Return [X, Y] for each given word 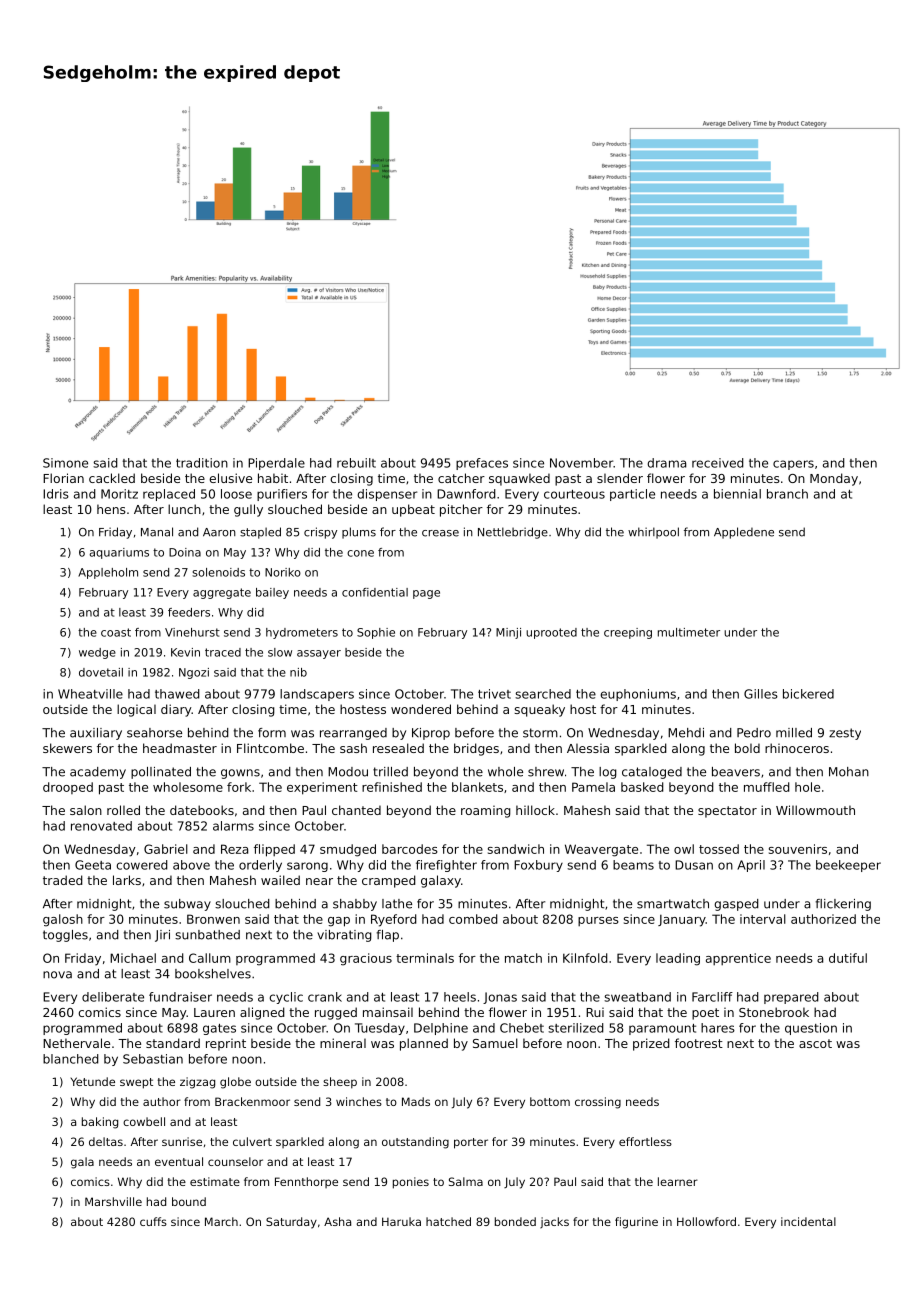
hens [111, 509]
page [426, 594]
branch [787, 494]
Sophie [376, 633]
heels [460, 997]
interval [763, 919]
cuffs [153, 1221]
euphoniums [638, 695]
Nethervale [76, 1043]
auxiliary [96, 734]
